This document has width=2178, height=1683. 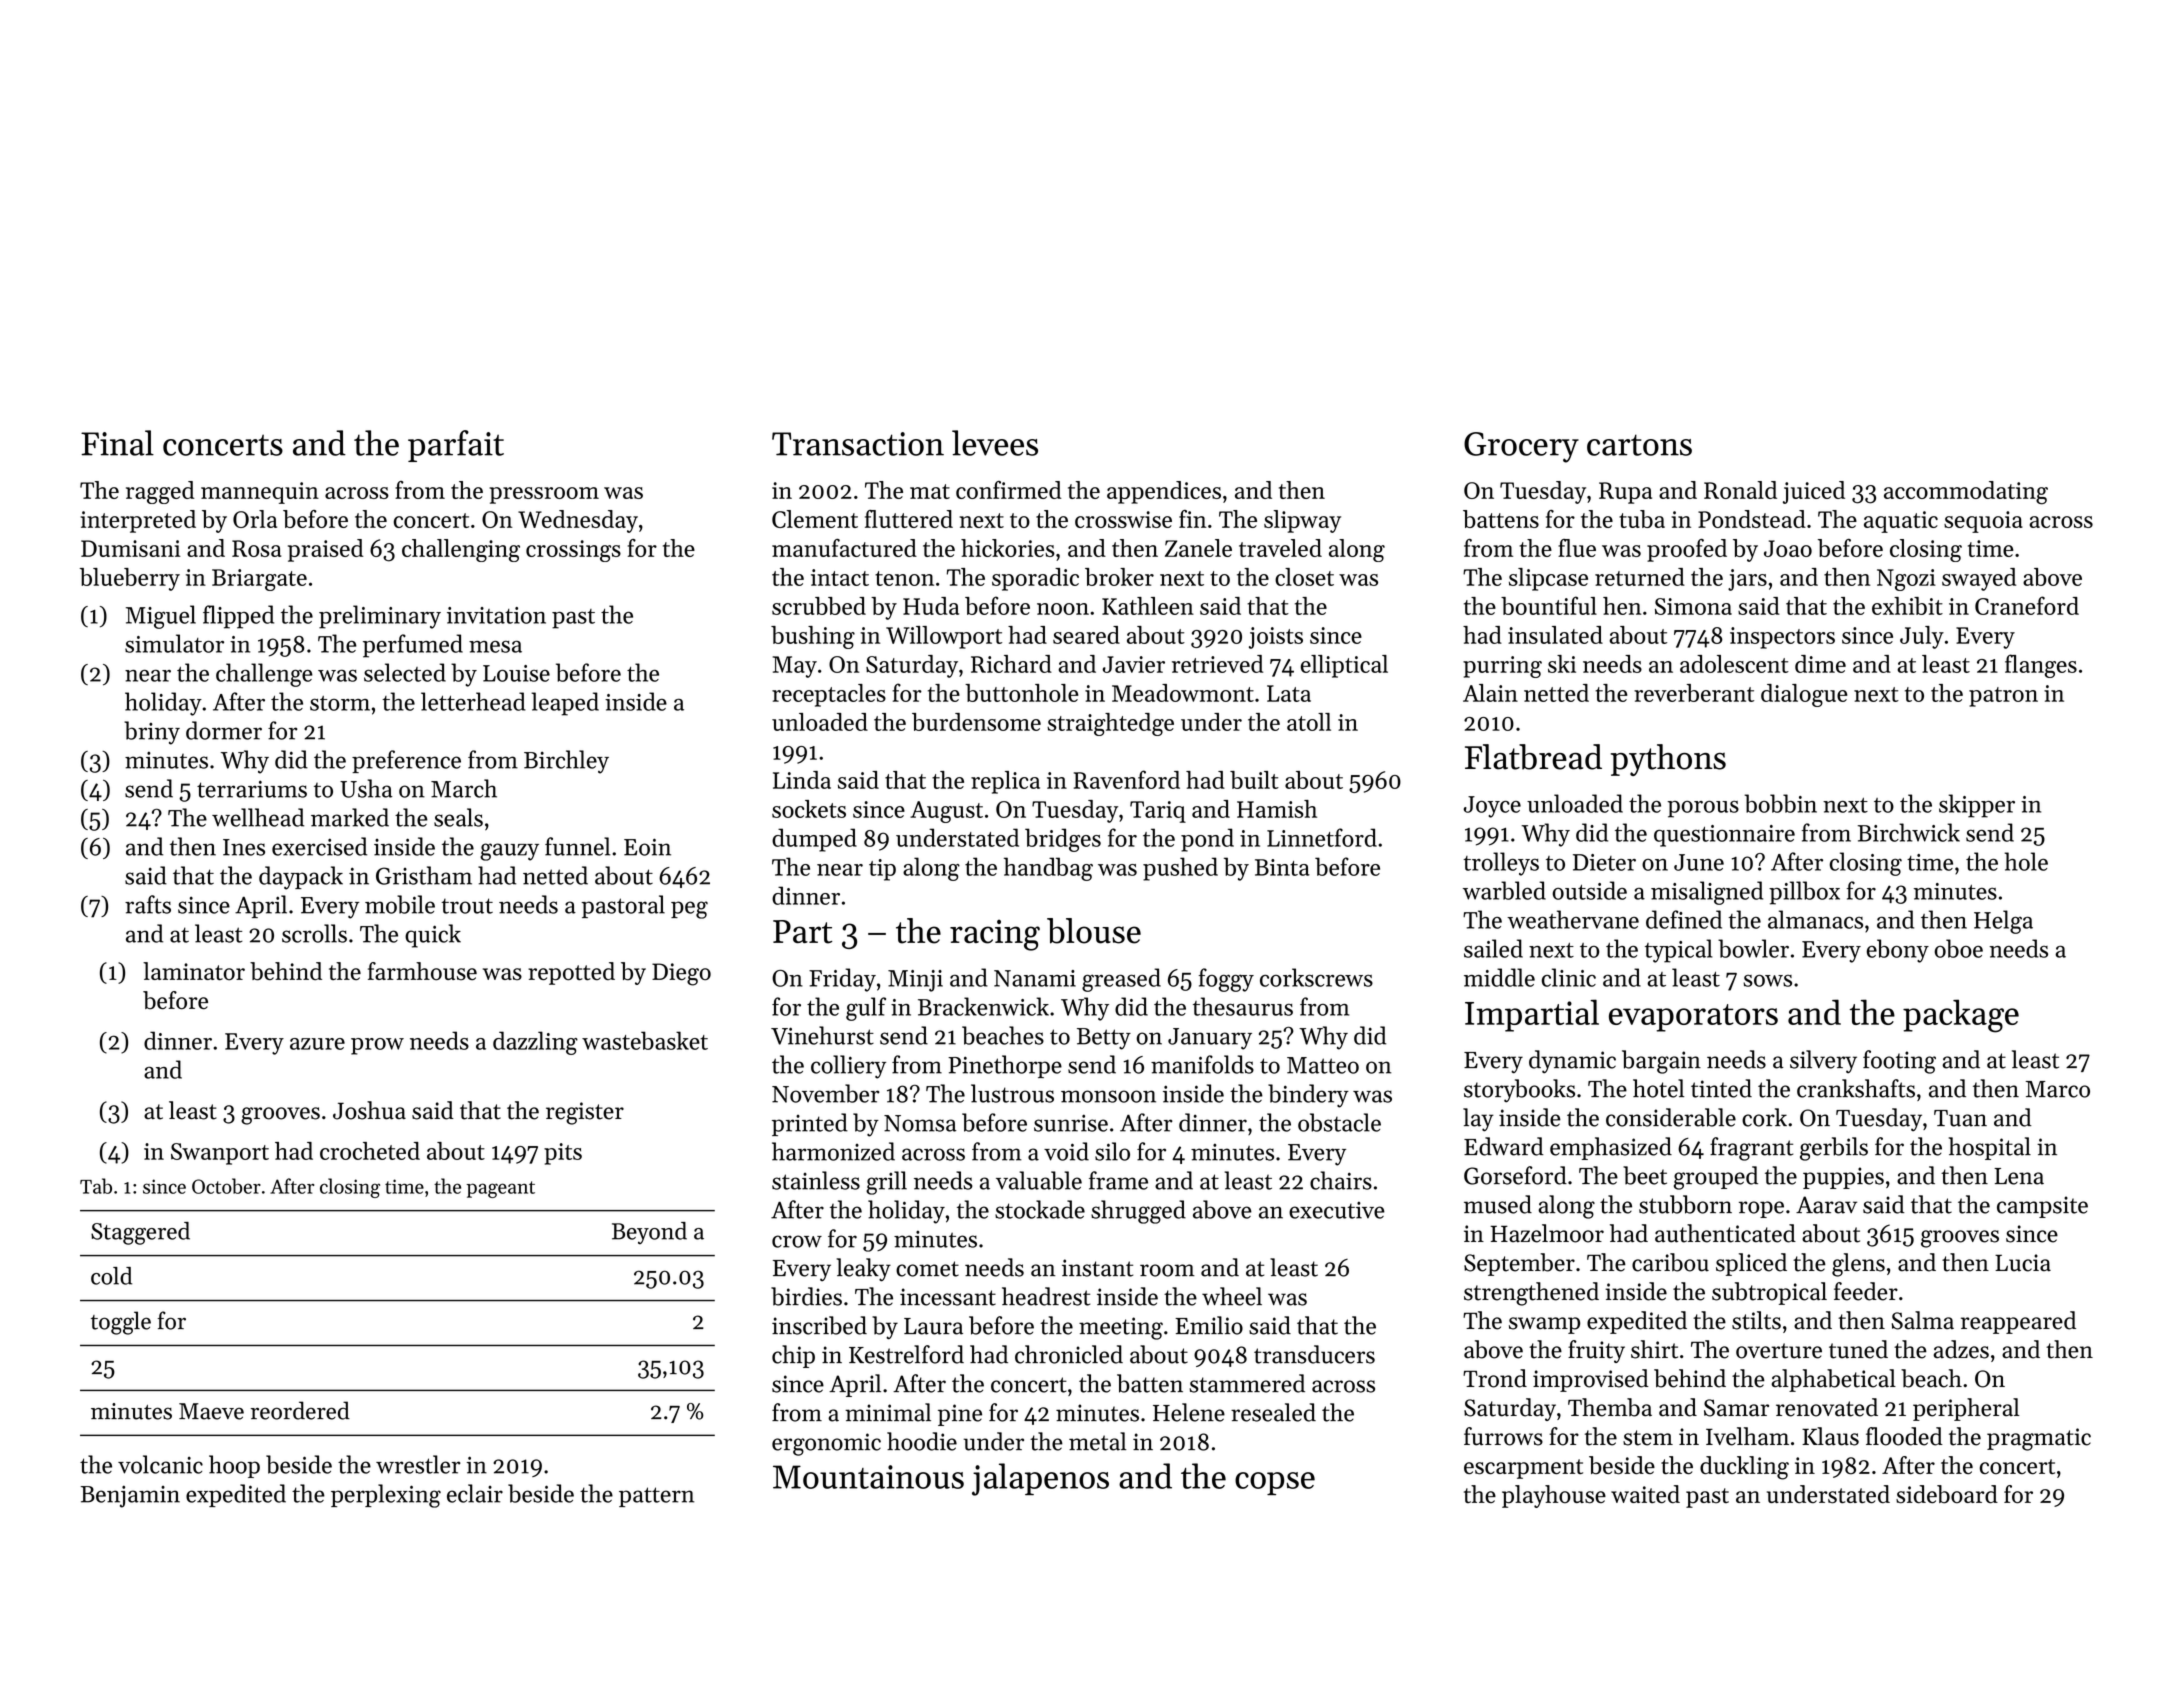 What do you see at coordinates (2058, 1089) in the document?
I see `Marco` at bounding box center [2058, 1089].
